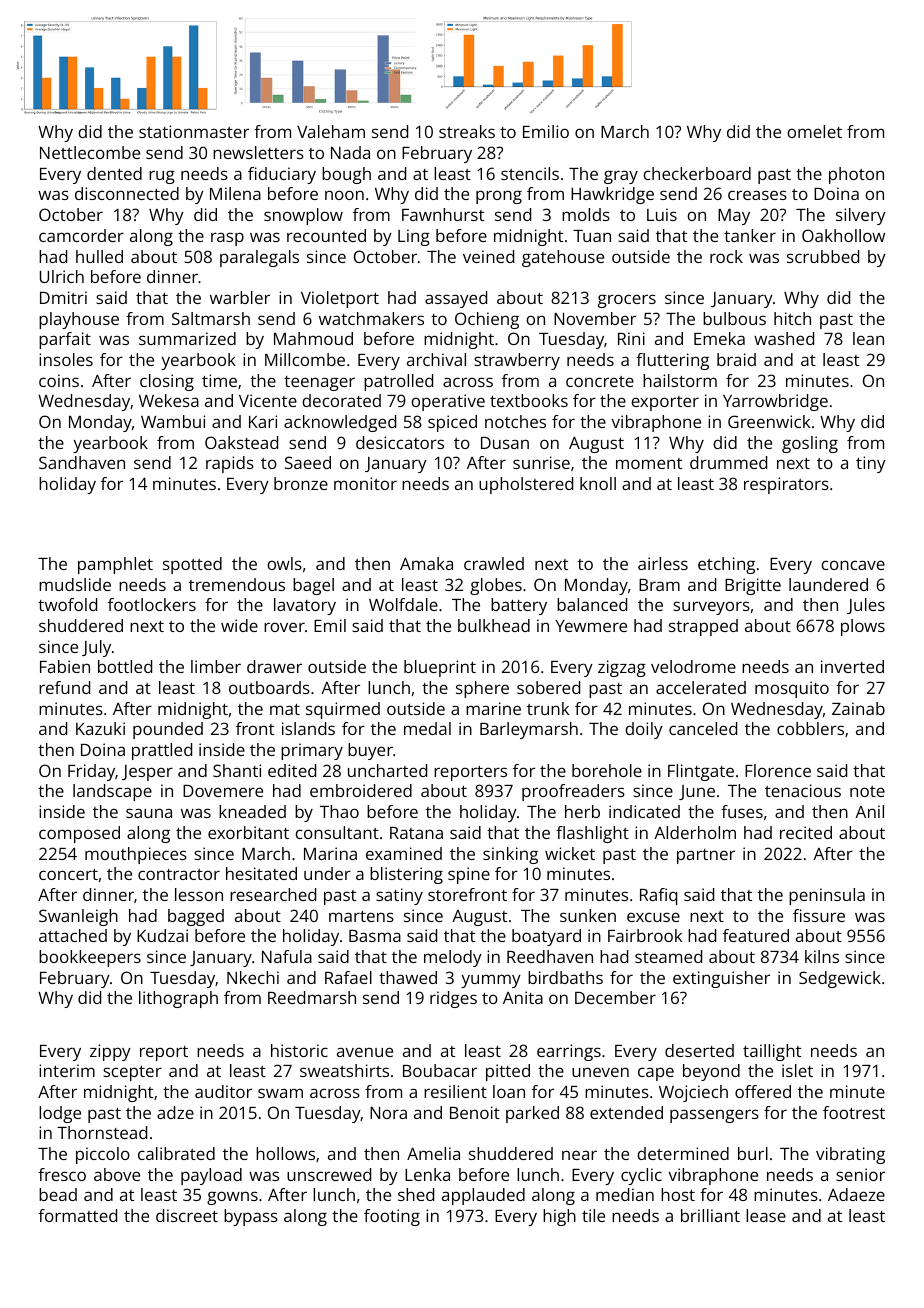 The image size is (924, 1308). Describe the element at coordinates (344, 195) in the page. I see `noon` at that location.
